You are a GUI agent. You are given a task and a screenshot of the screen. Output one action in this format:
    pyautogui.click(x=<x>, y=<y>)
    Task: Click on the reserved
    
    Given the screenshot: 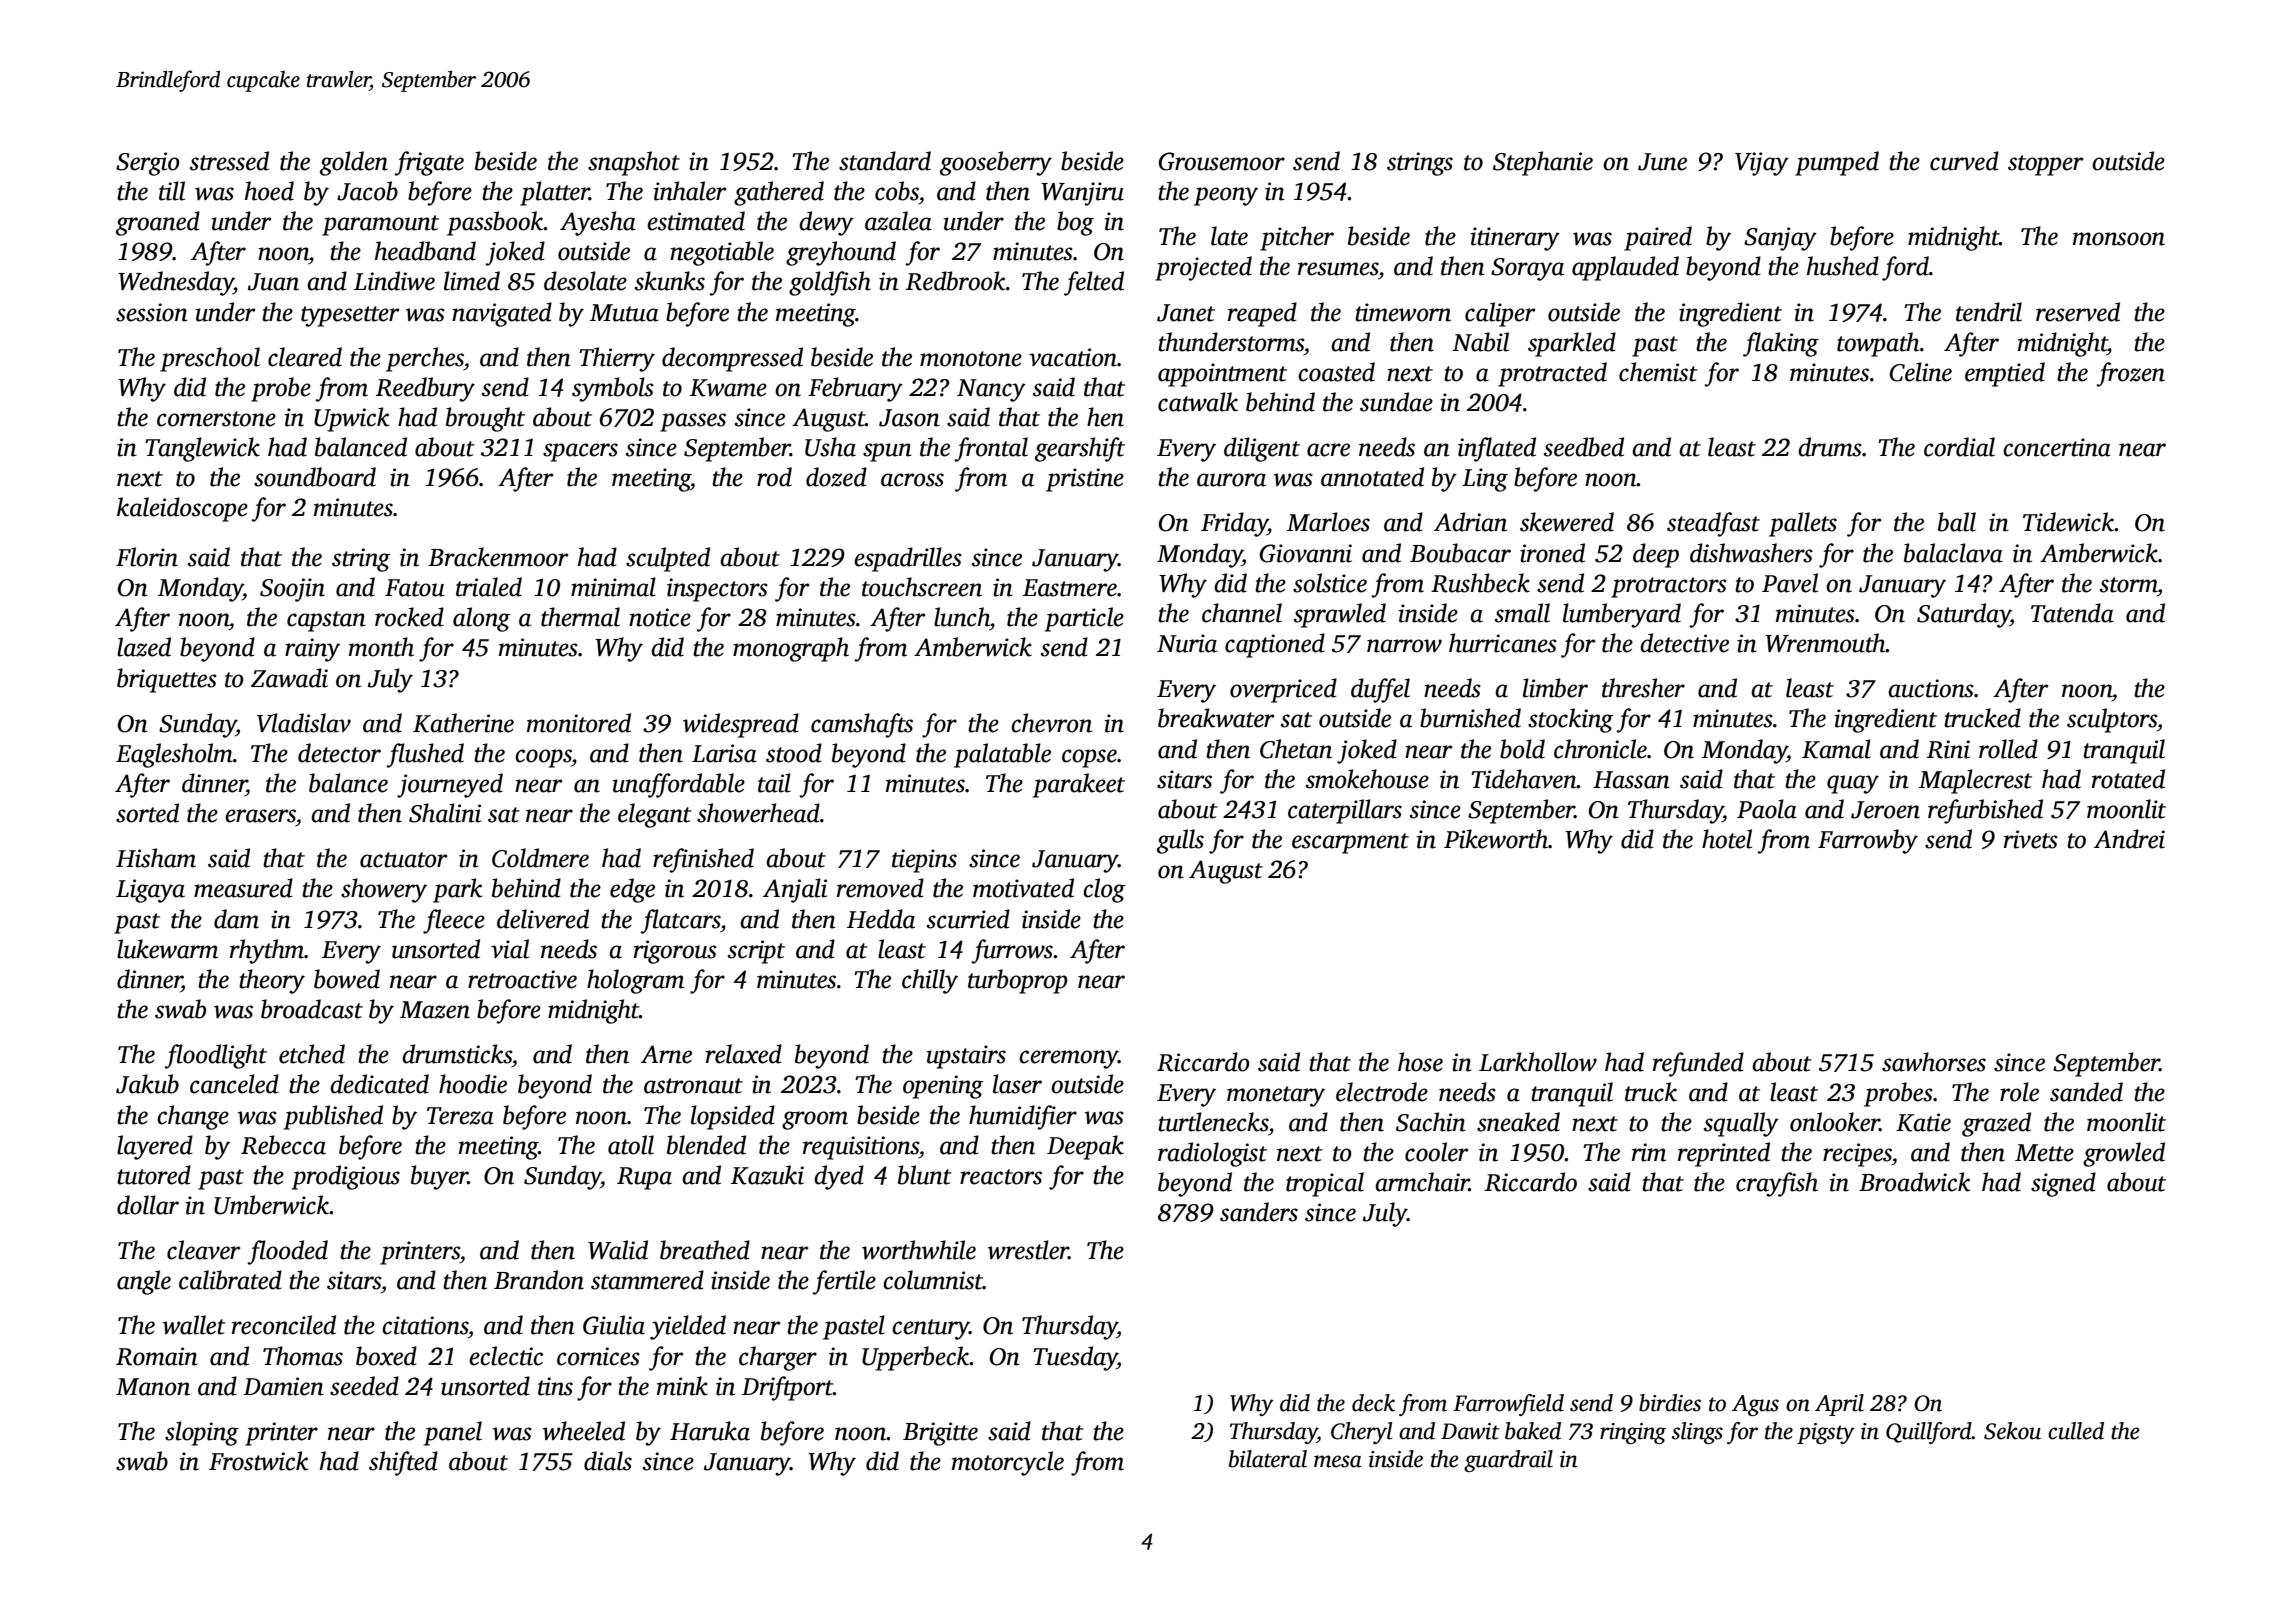 What is the action you would take?
    pyautogui.click(x=2078, y=312)
